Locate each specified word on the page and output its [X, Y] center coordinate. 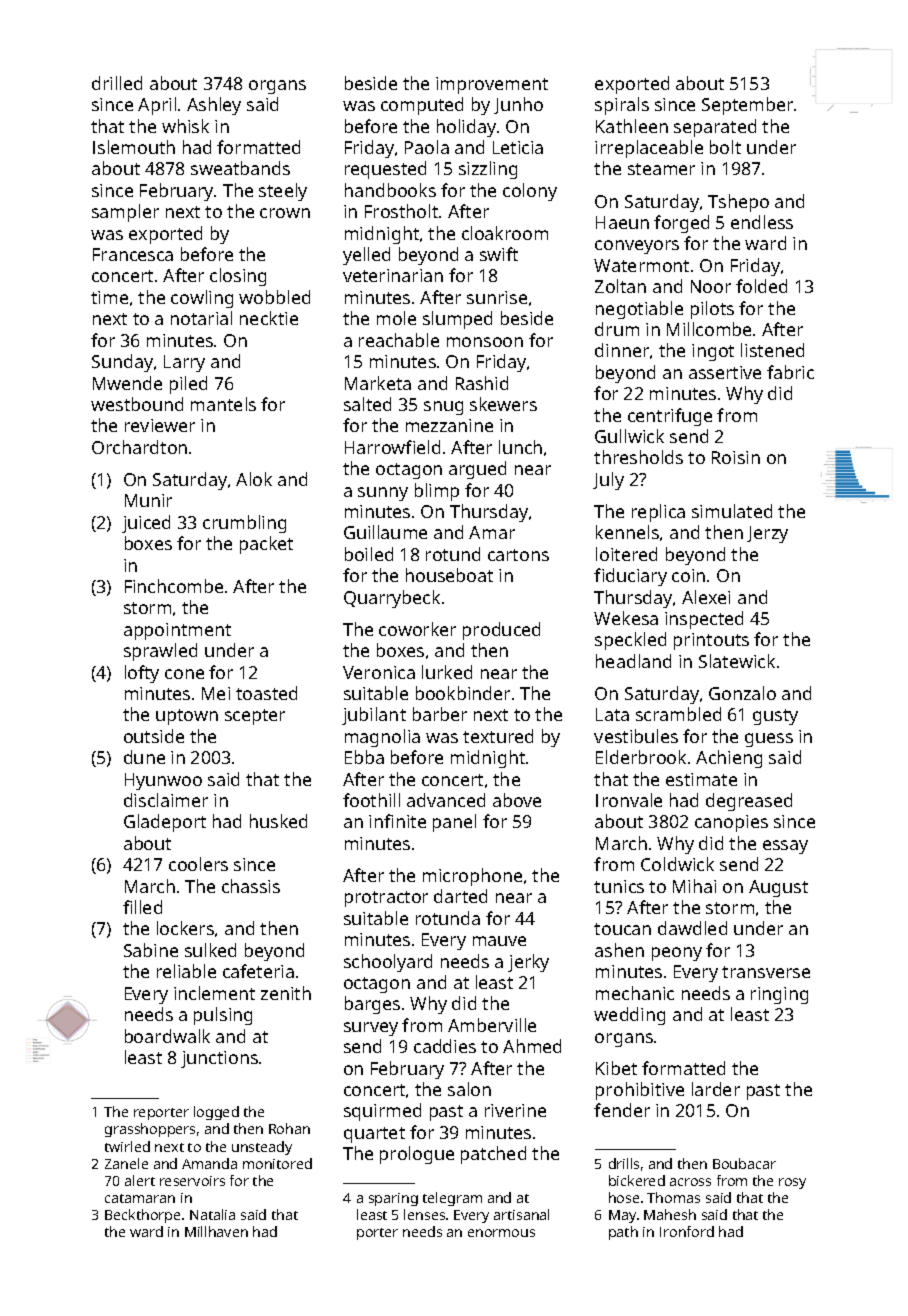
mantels [223, 404]
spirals [622, 106]
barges [372, 1005]
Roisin [736, 457]
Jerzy [767, 534]
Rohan [289, 1128]
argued [477, 470]
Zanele [126, 1163]
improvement [492, 85]
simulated [732, 511]
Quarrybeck [392, 599]
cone [184, 674]
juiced [146, 524]
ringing [779, 995]
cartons [518, 555]
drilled [117, 83]
